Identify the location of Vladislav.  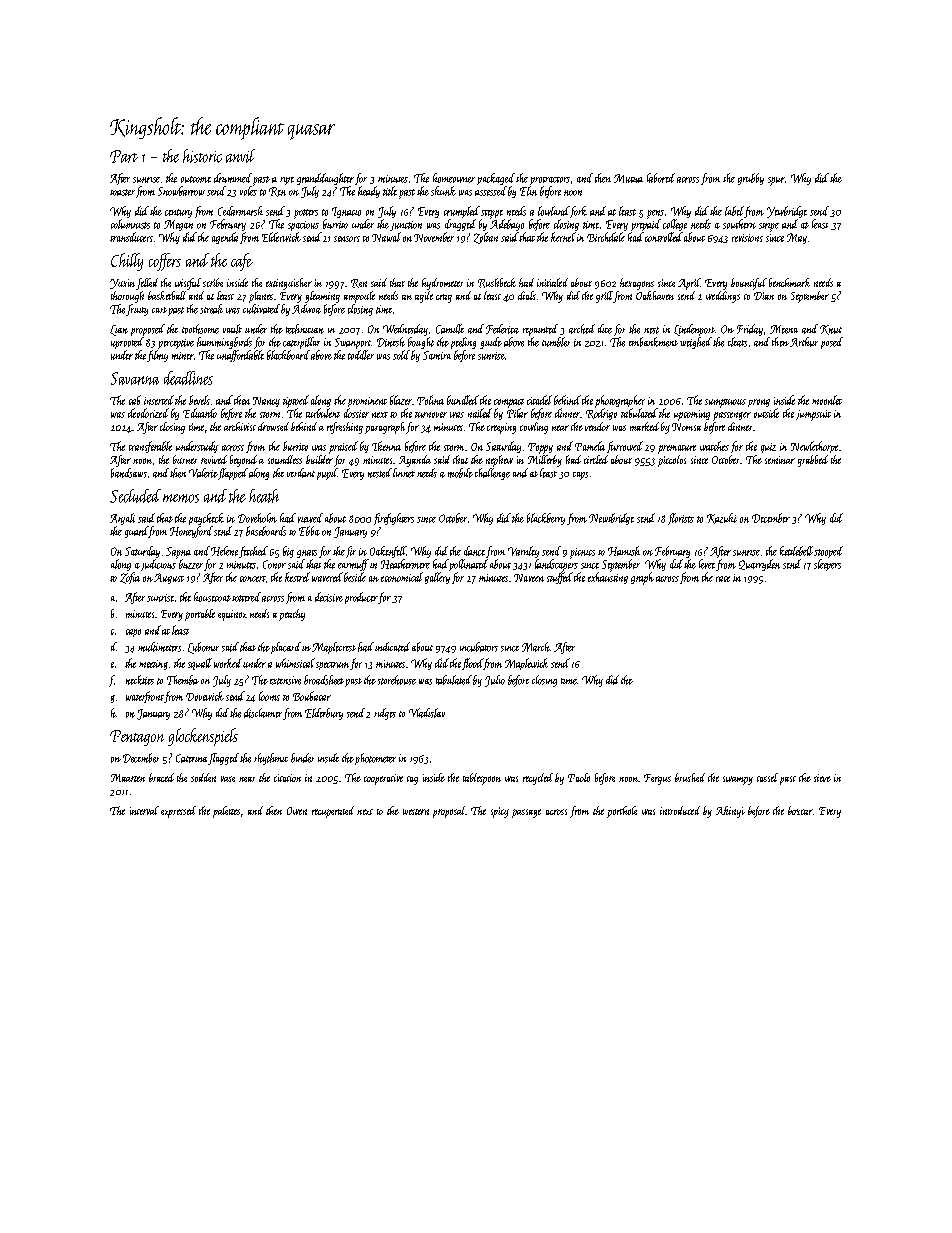
(427, 713).
